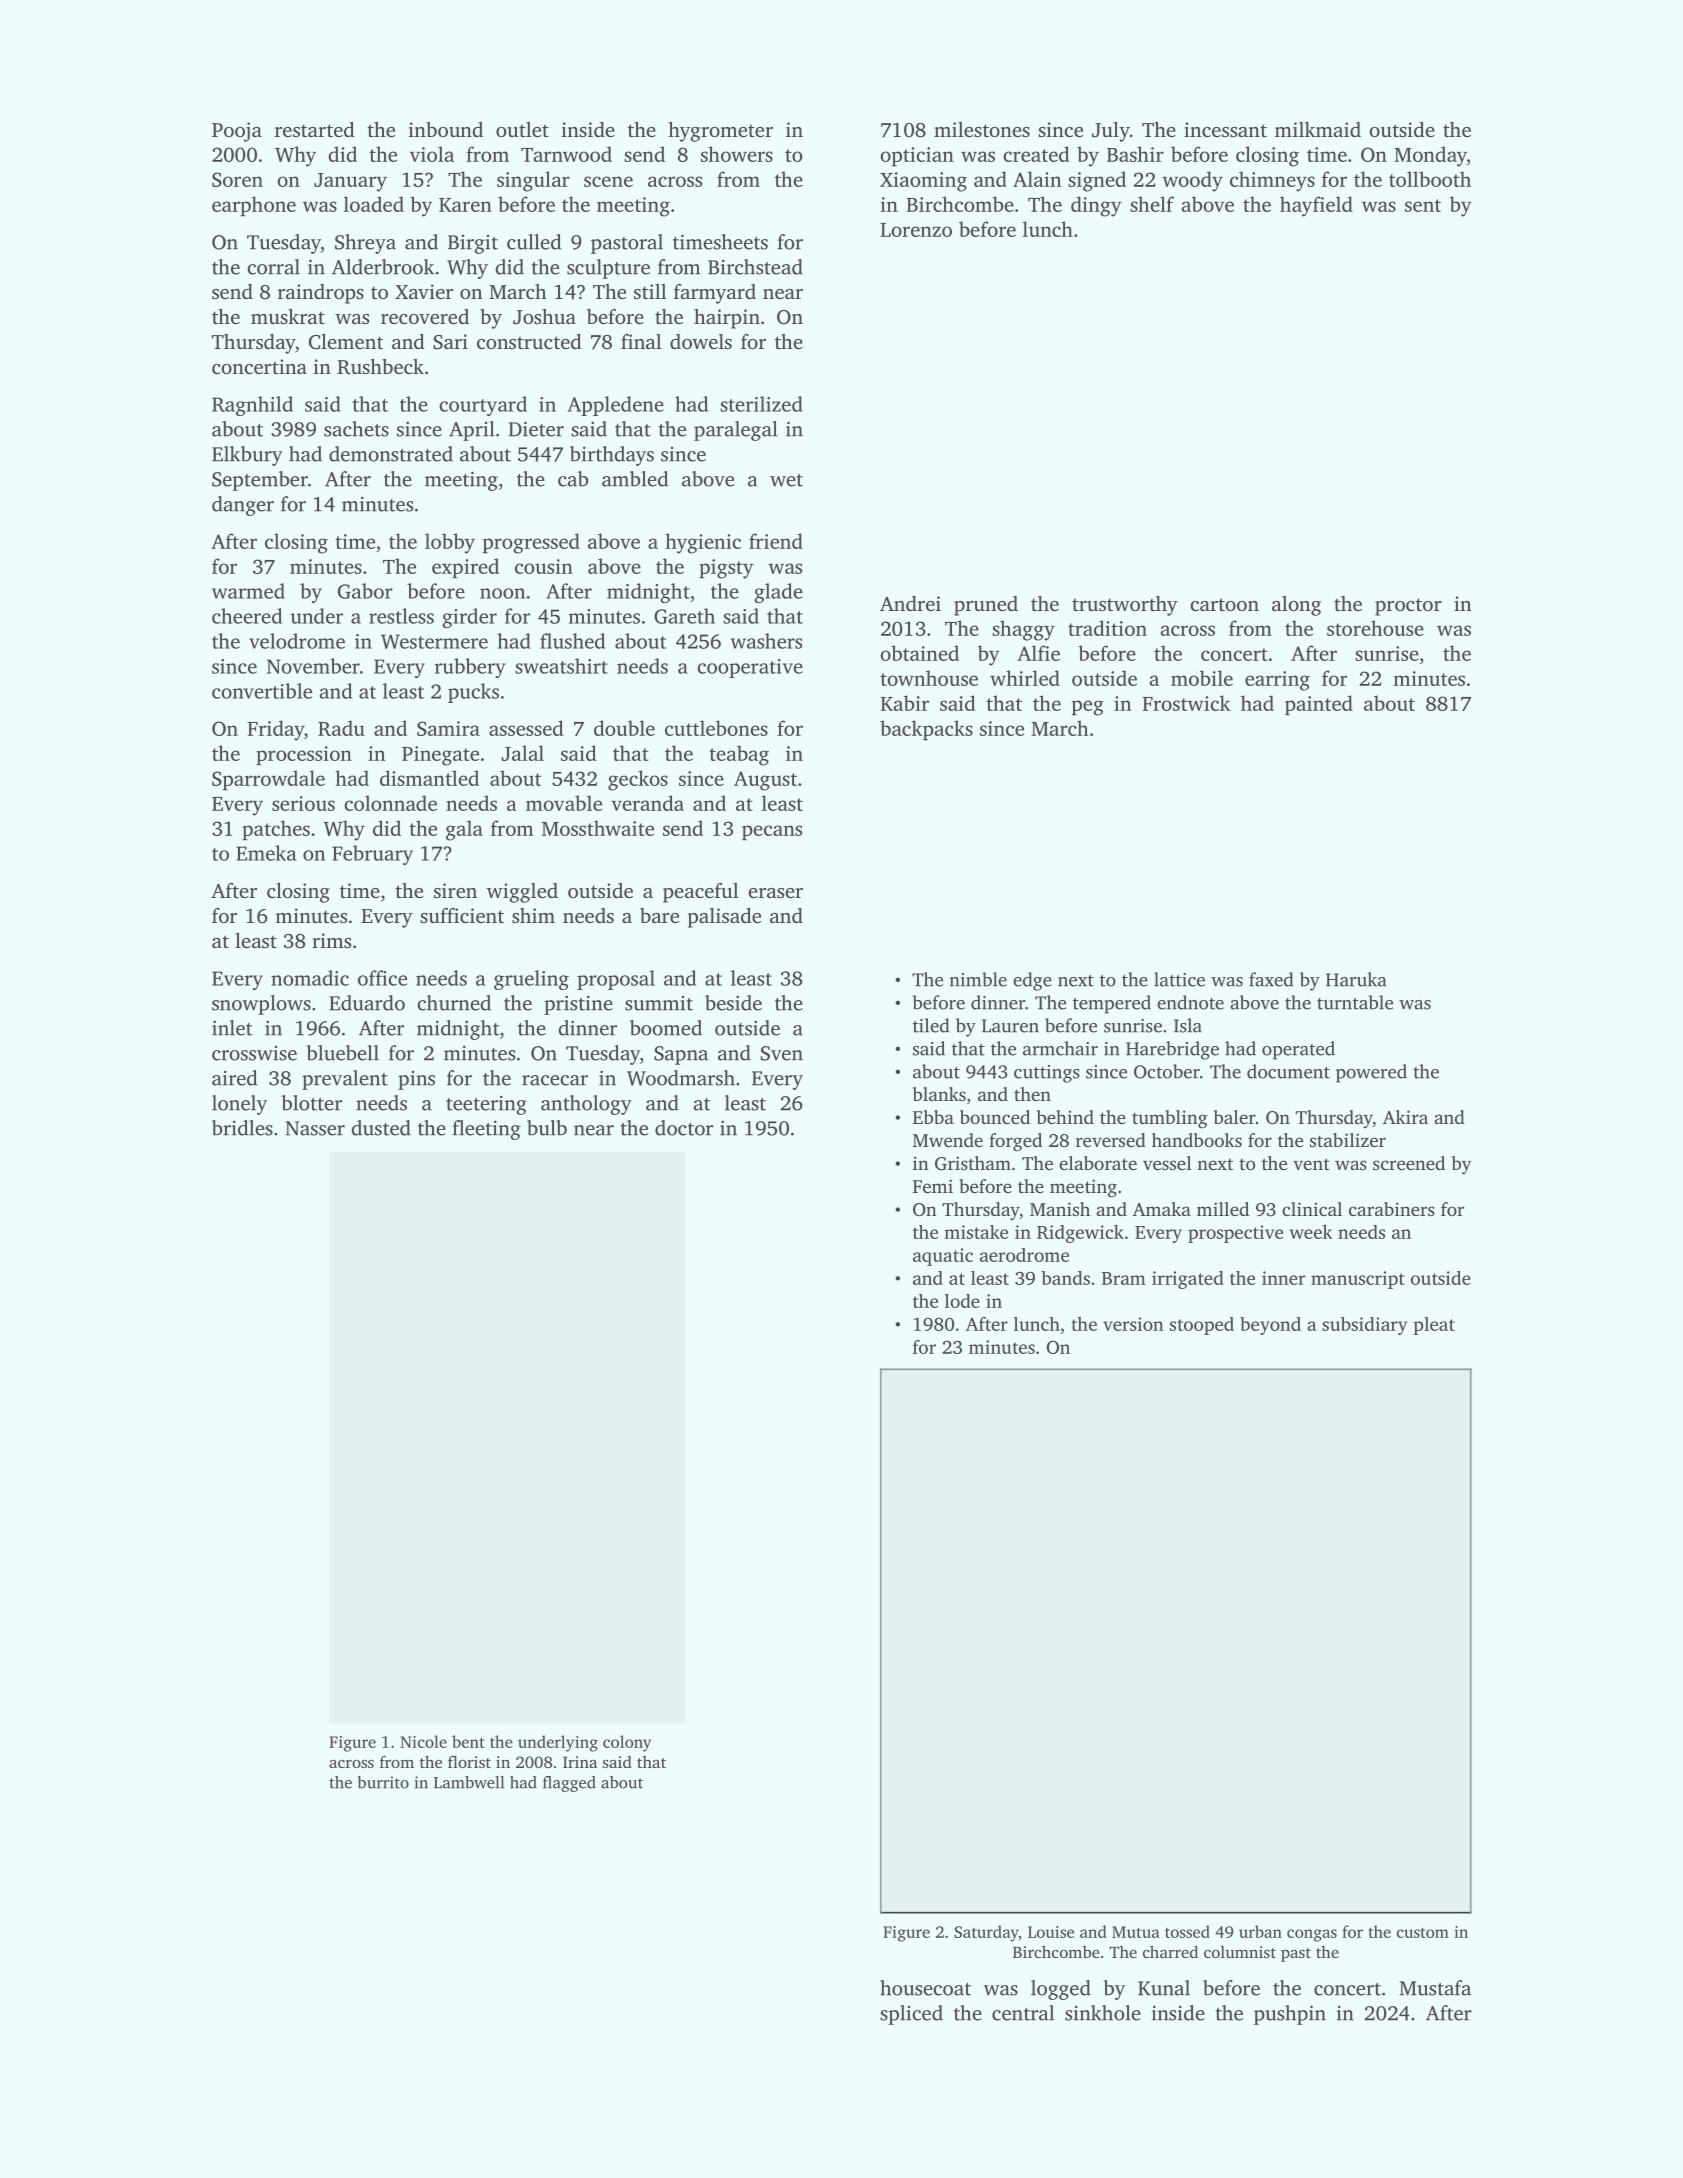 The image size is (1683, 2178). I want to click on washers, so click(766, 641).
